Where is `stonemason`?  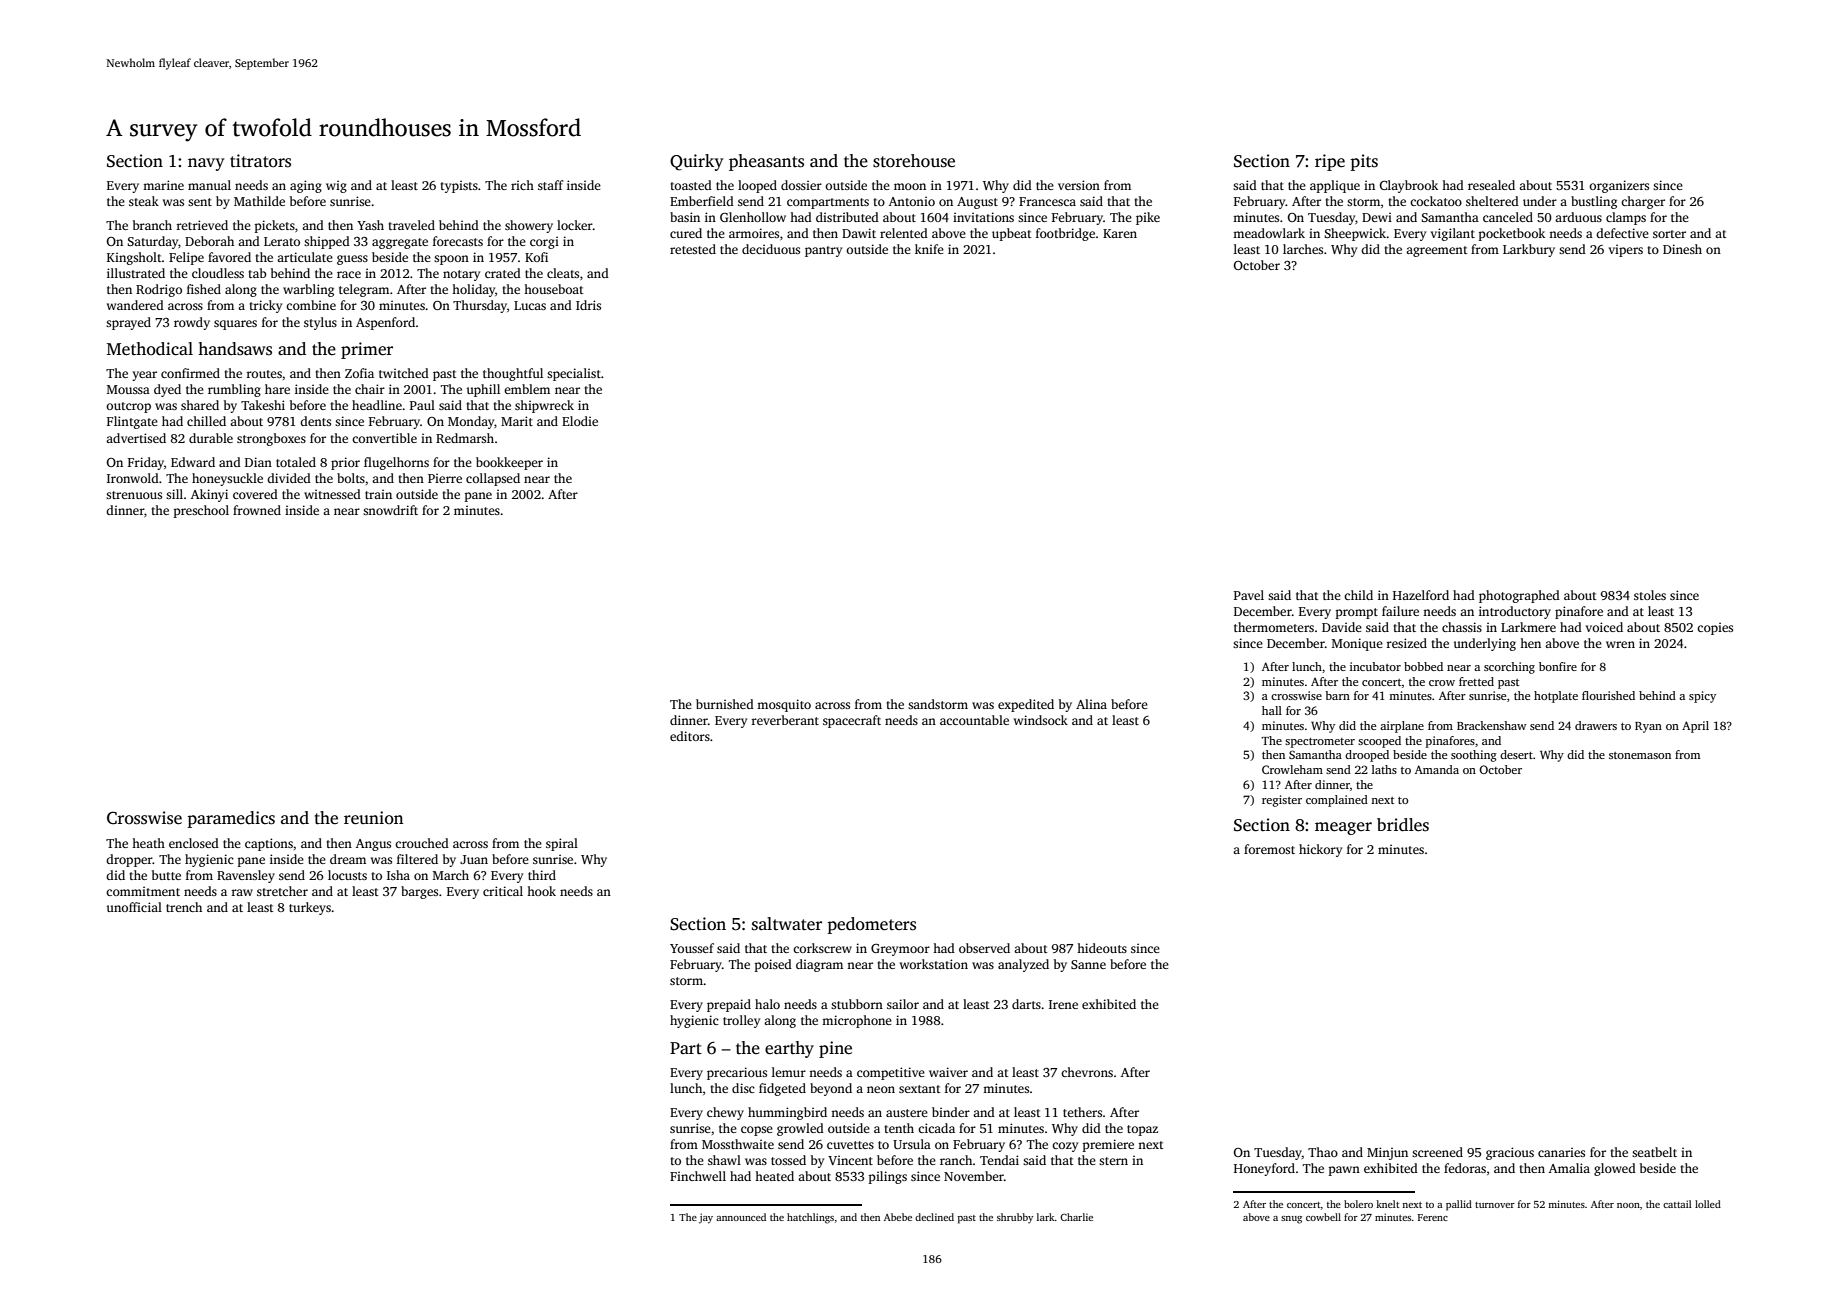
stonemason is located at coordinates (1640, 755).
